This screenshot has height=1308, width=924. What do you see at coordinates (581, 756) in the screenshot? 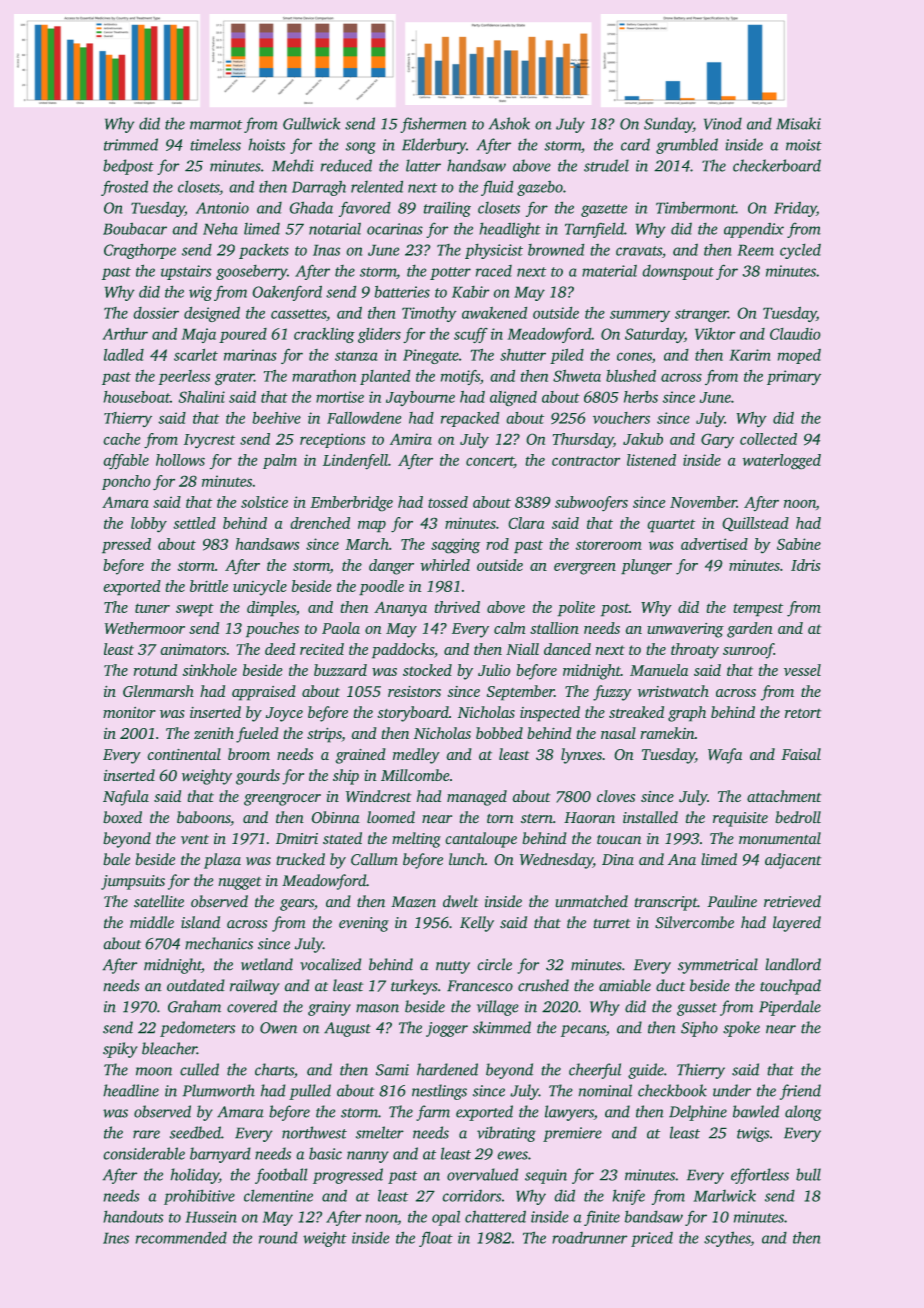
I see `lynxes` at bounding box center [581, 756].
